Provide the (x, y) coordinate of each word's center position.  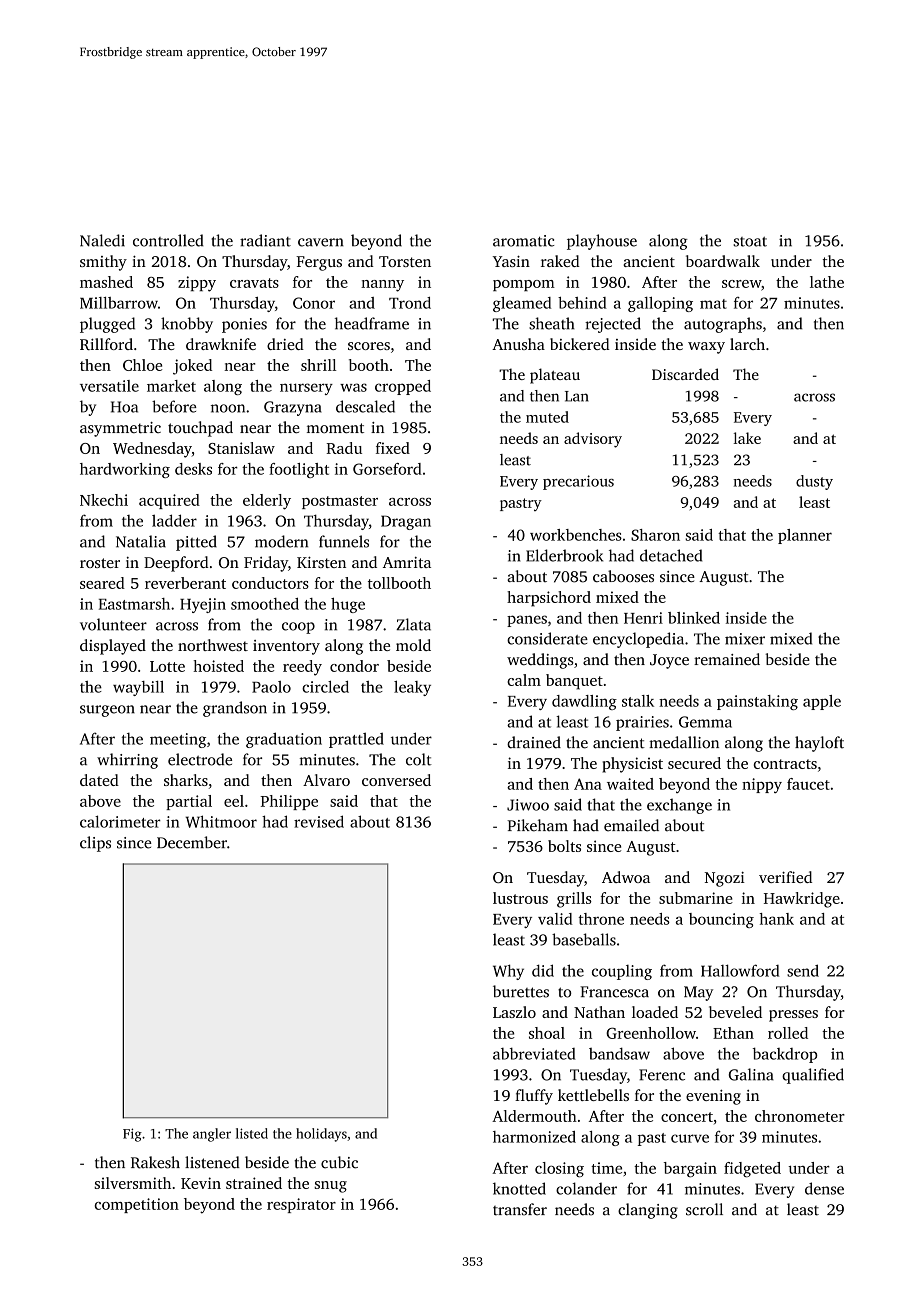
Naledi (102, 240)
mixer (745, 639)
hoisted (218, 666)
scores (369, 346)
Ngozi (725, 879)
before (174, 406)
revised (319, 821)
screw (741, 284)
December (192, 842)
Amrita (407, 562)
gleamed (522, 304)
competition (137, 1205)
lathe (827, 282)
